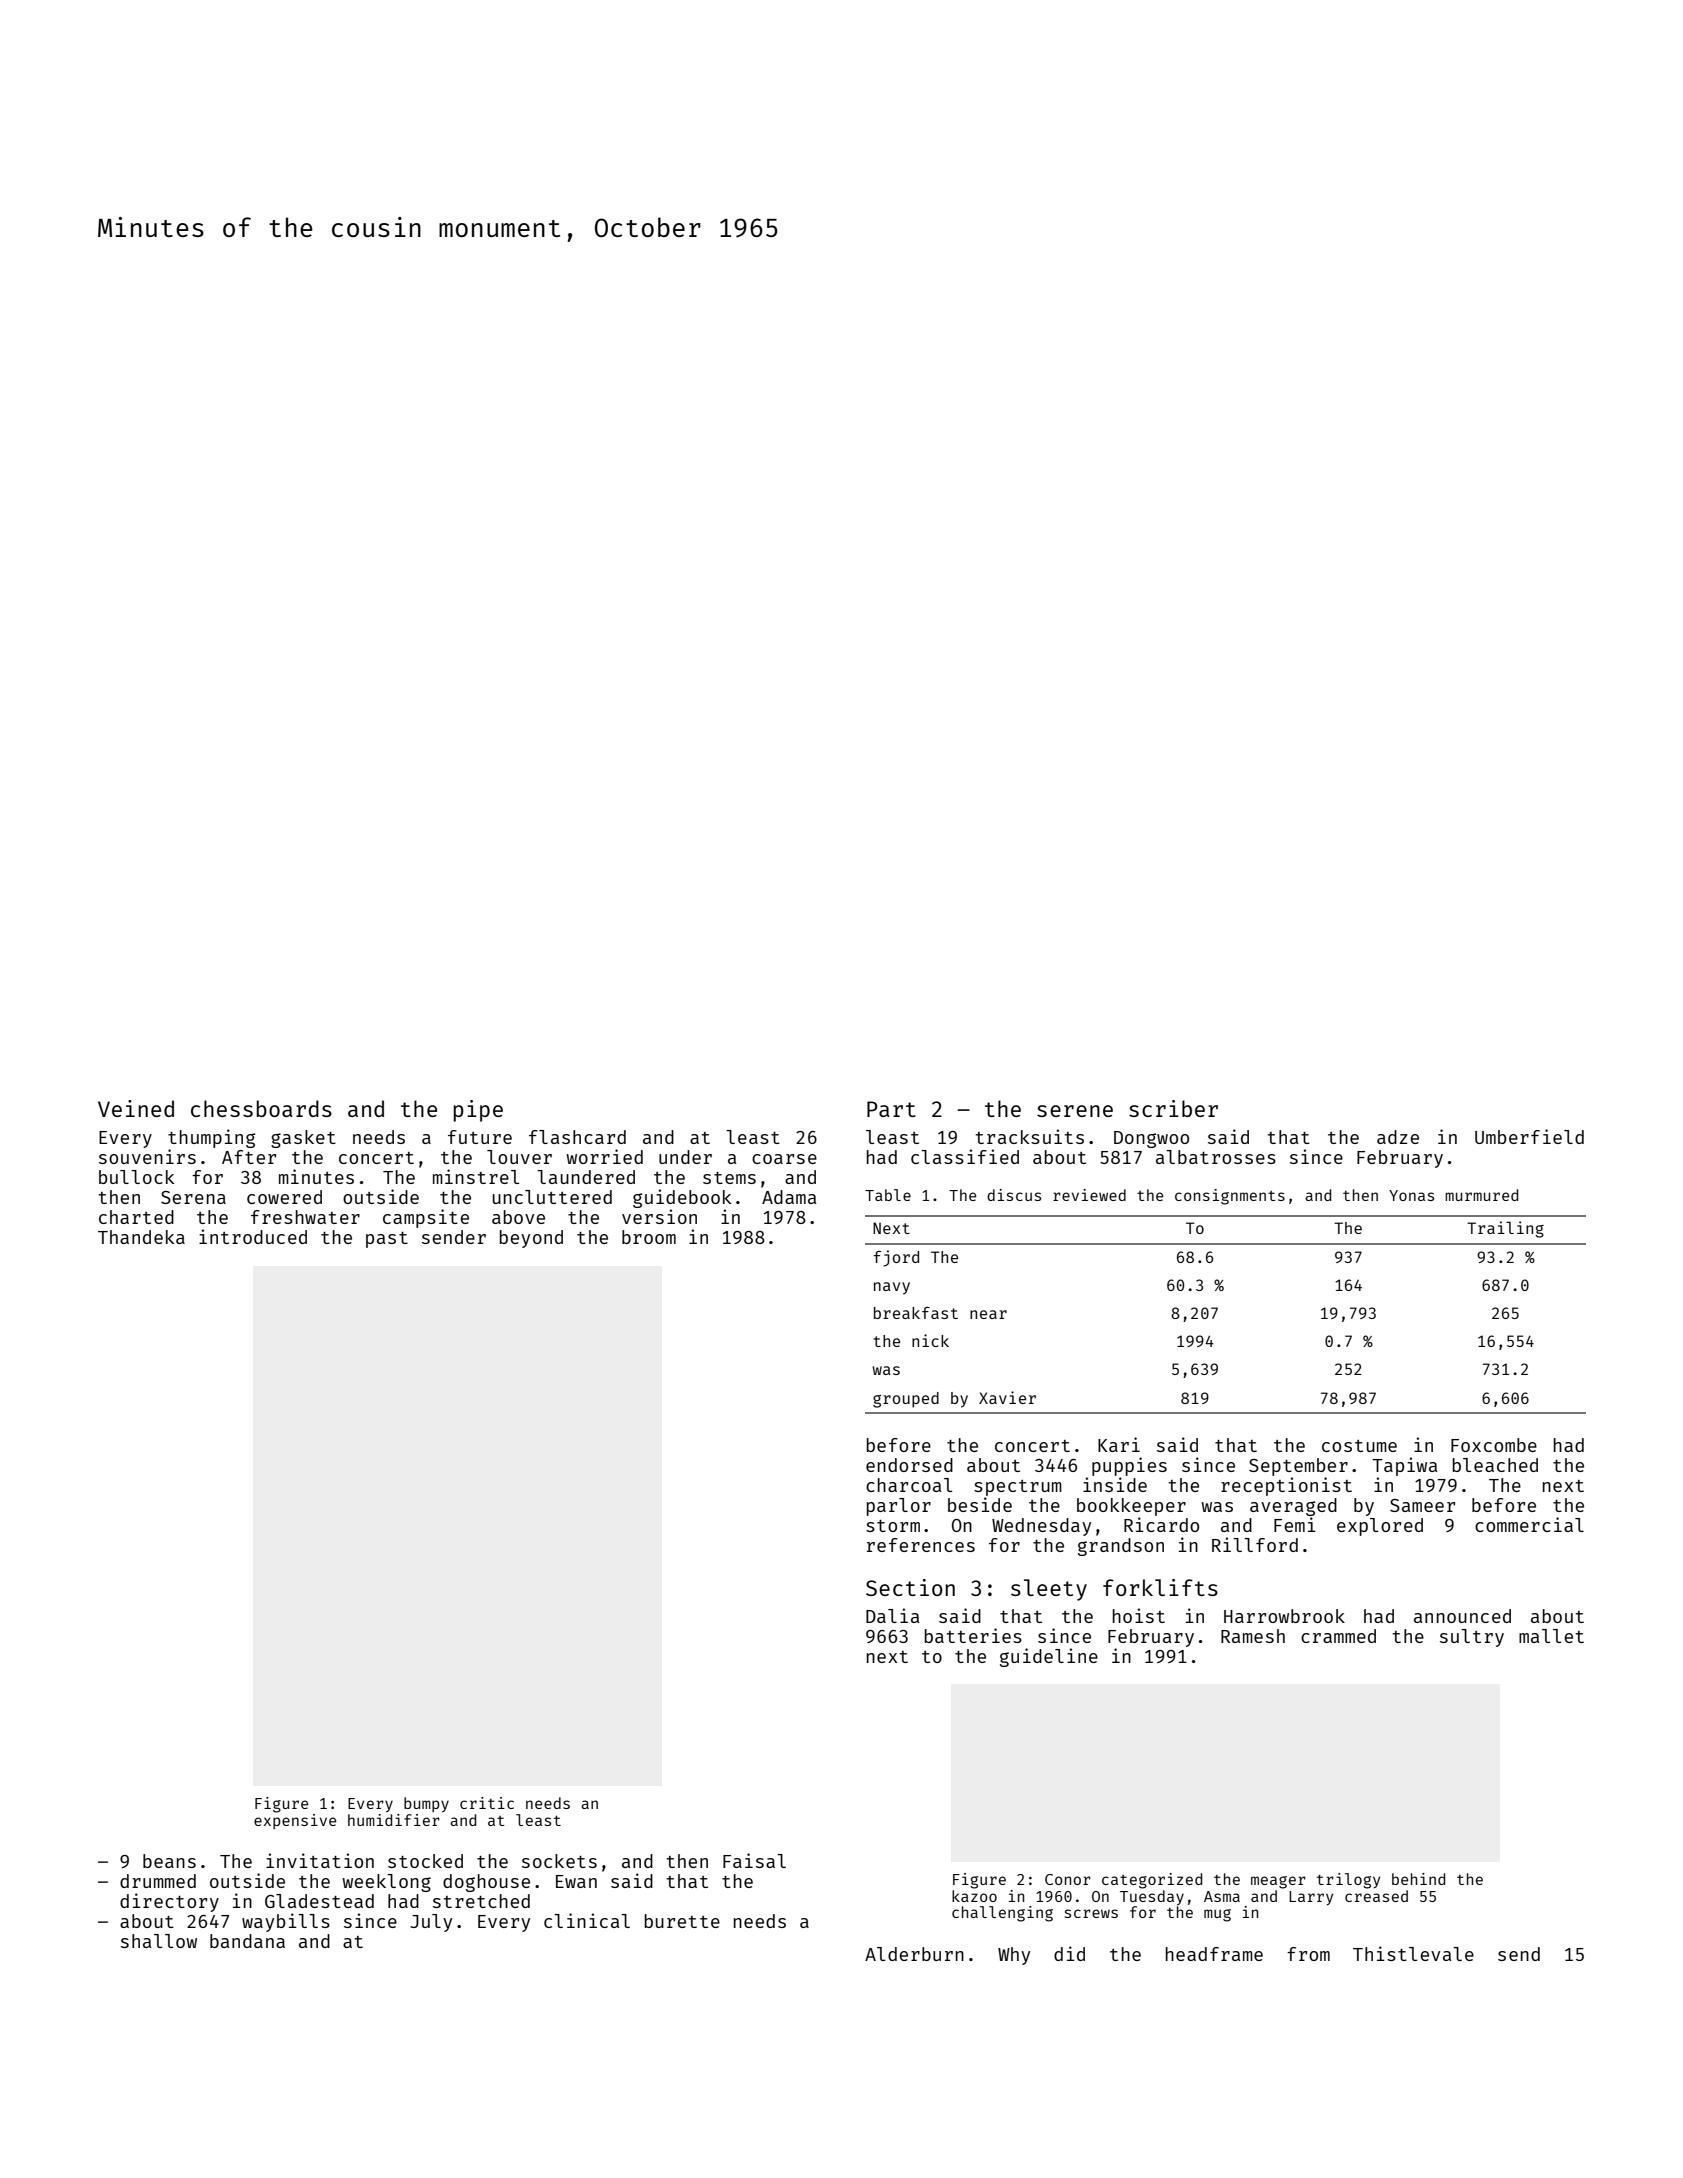 The height and width of the screenshot is (2178, 1683). Describe the element at coordinates (141, 1237) in the screenshot. I see `Thandeka` at that location.
